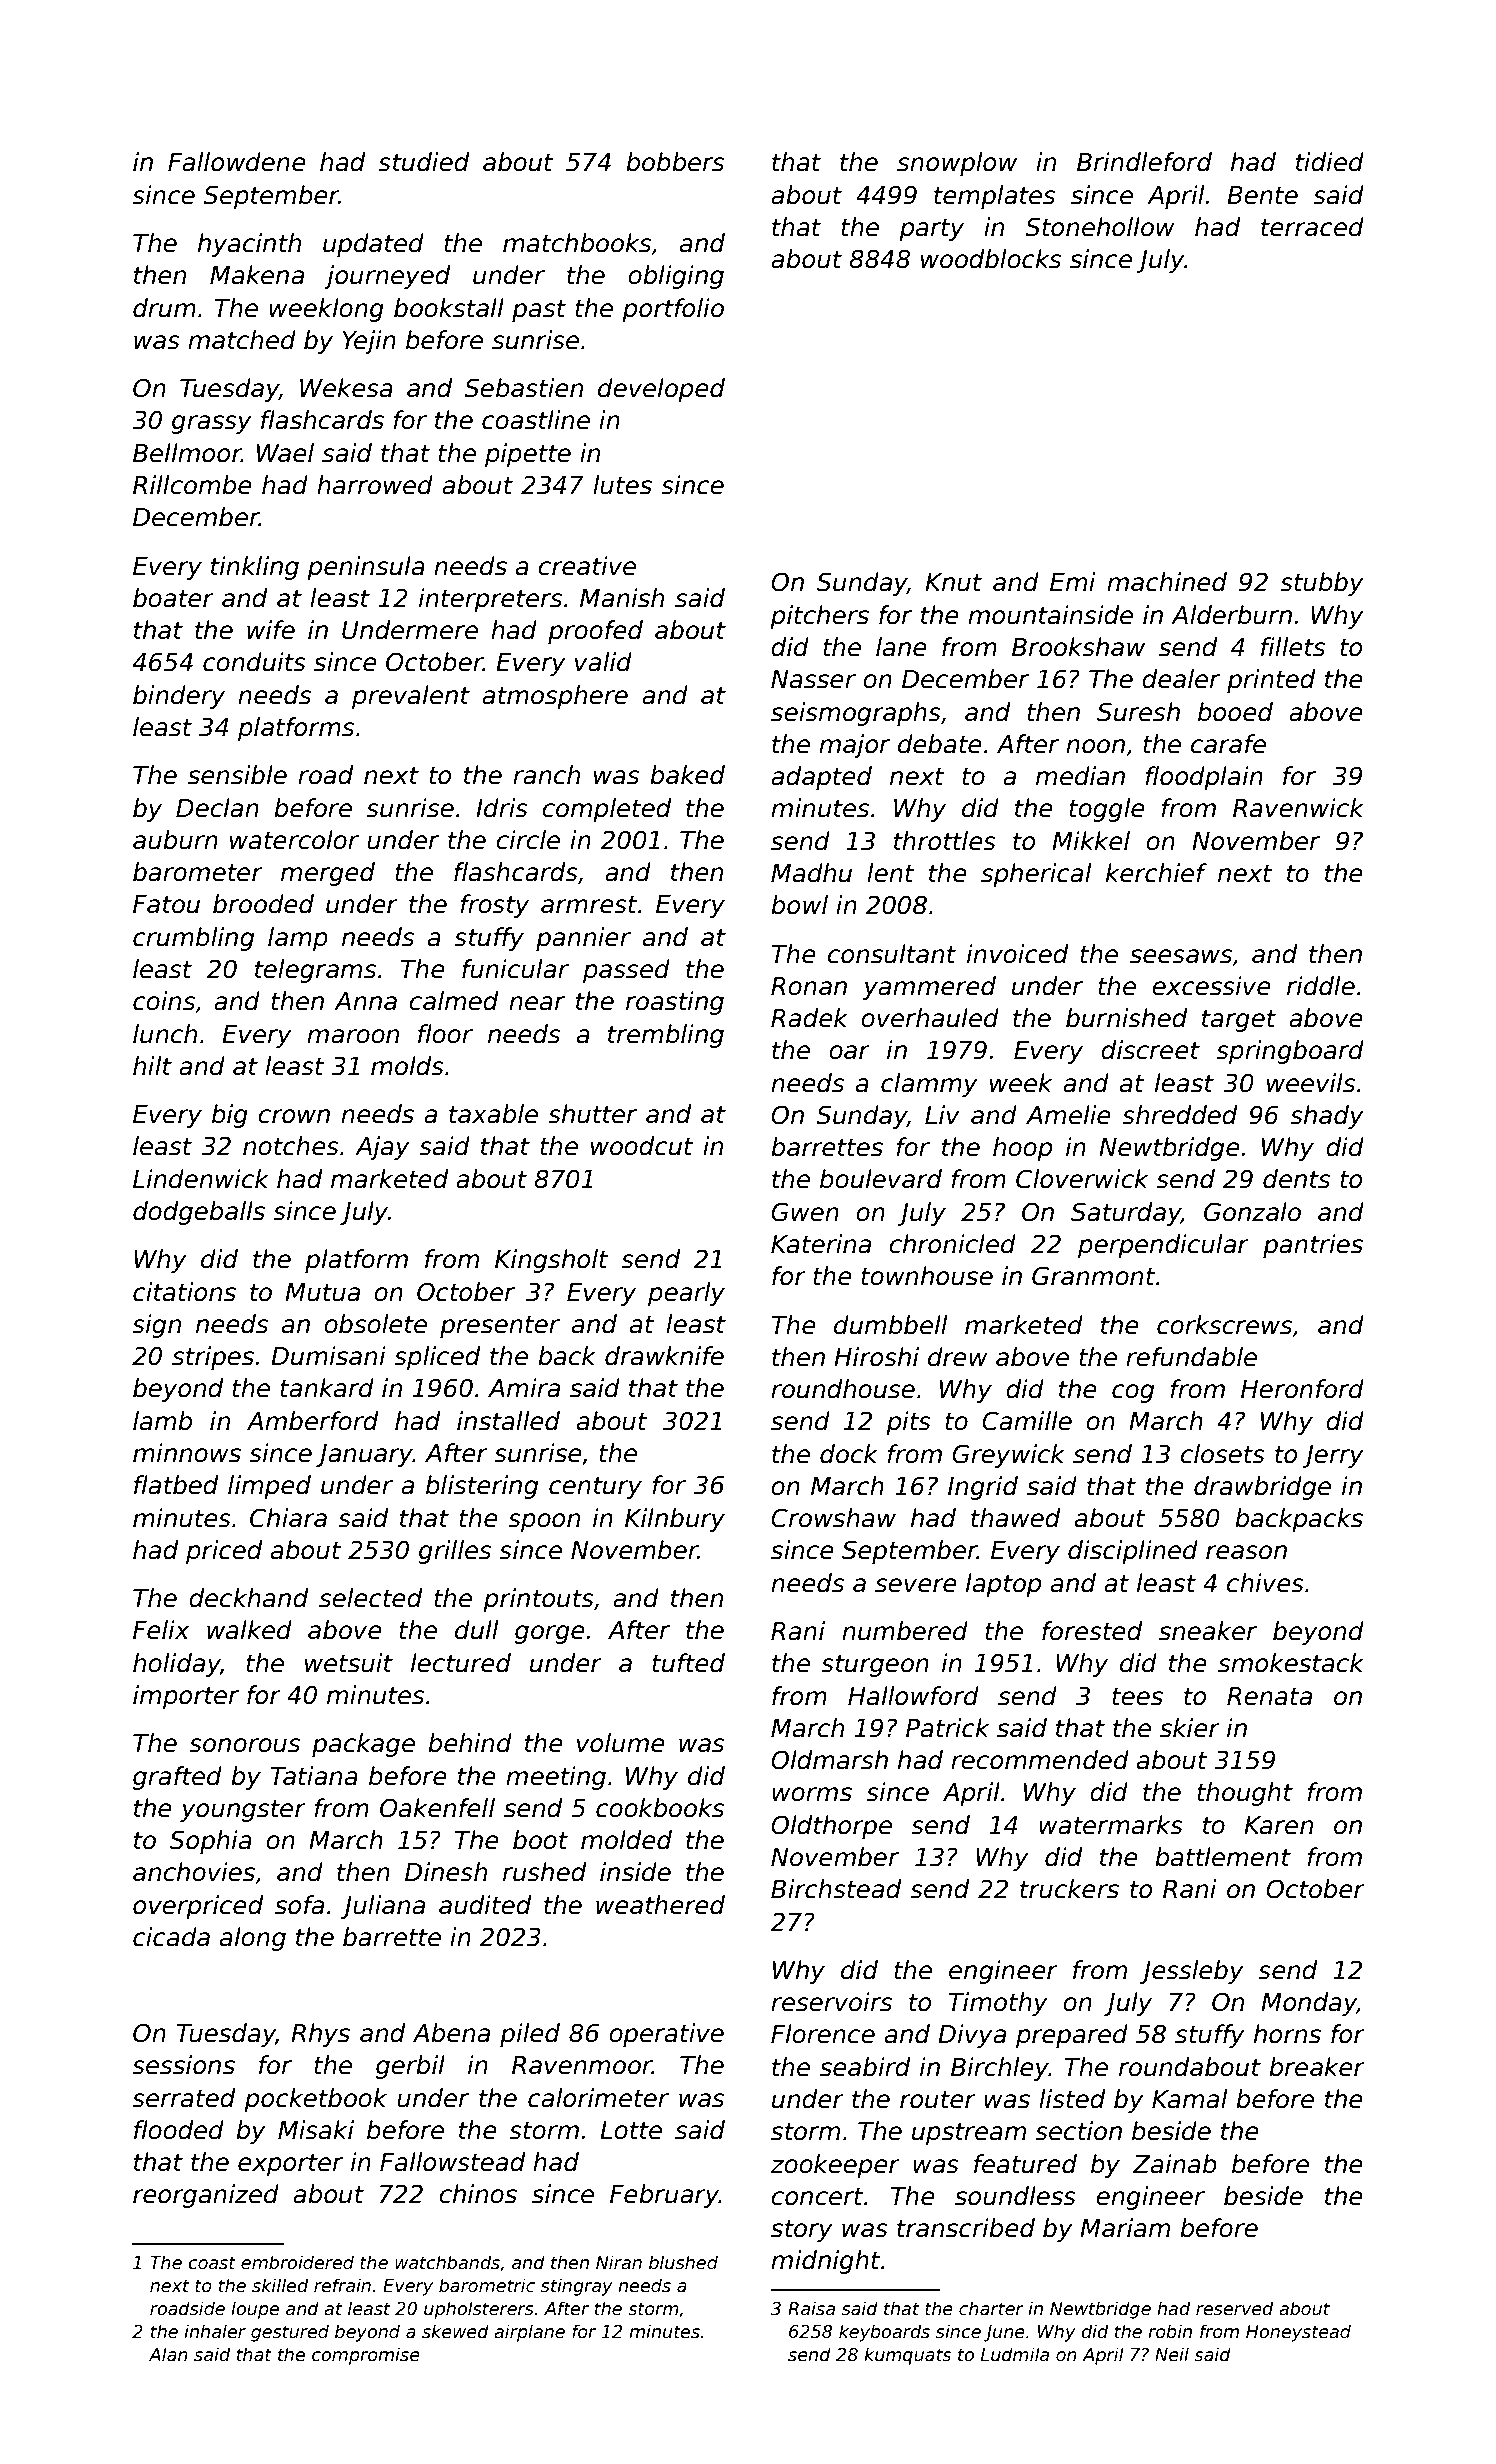 The width and height of the document is (1496, 2464). I want to click on terraced, so click(1312, 227).
